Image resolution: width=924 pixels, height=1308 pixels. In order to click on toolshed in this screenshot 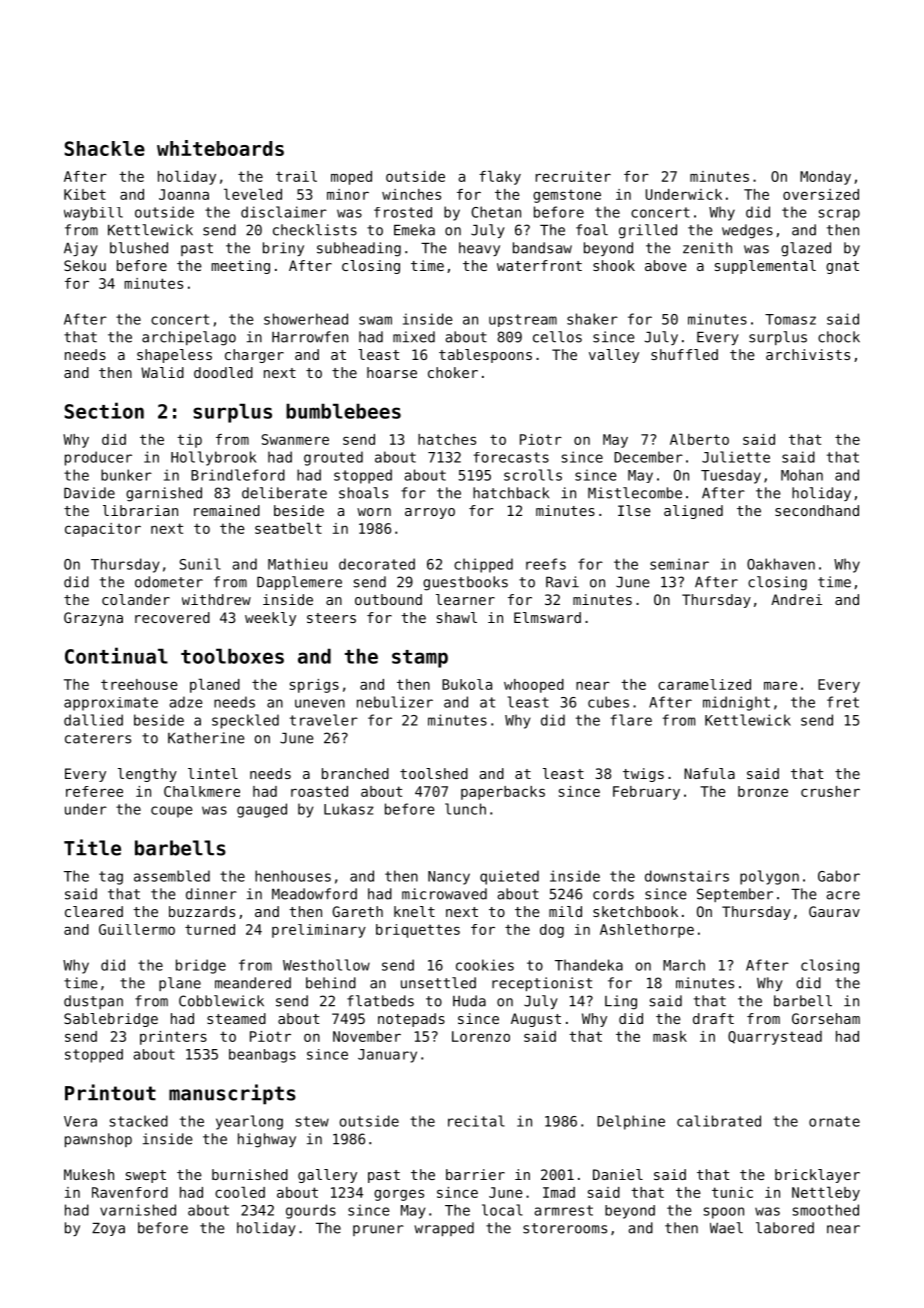, I will do `click(434, 773)`.
